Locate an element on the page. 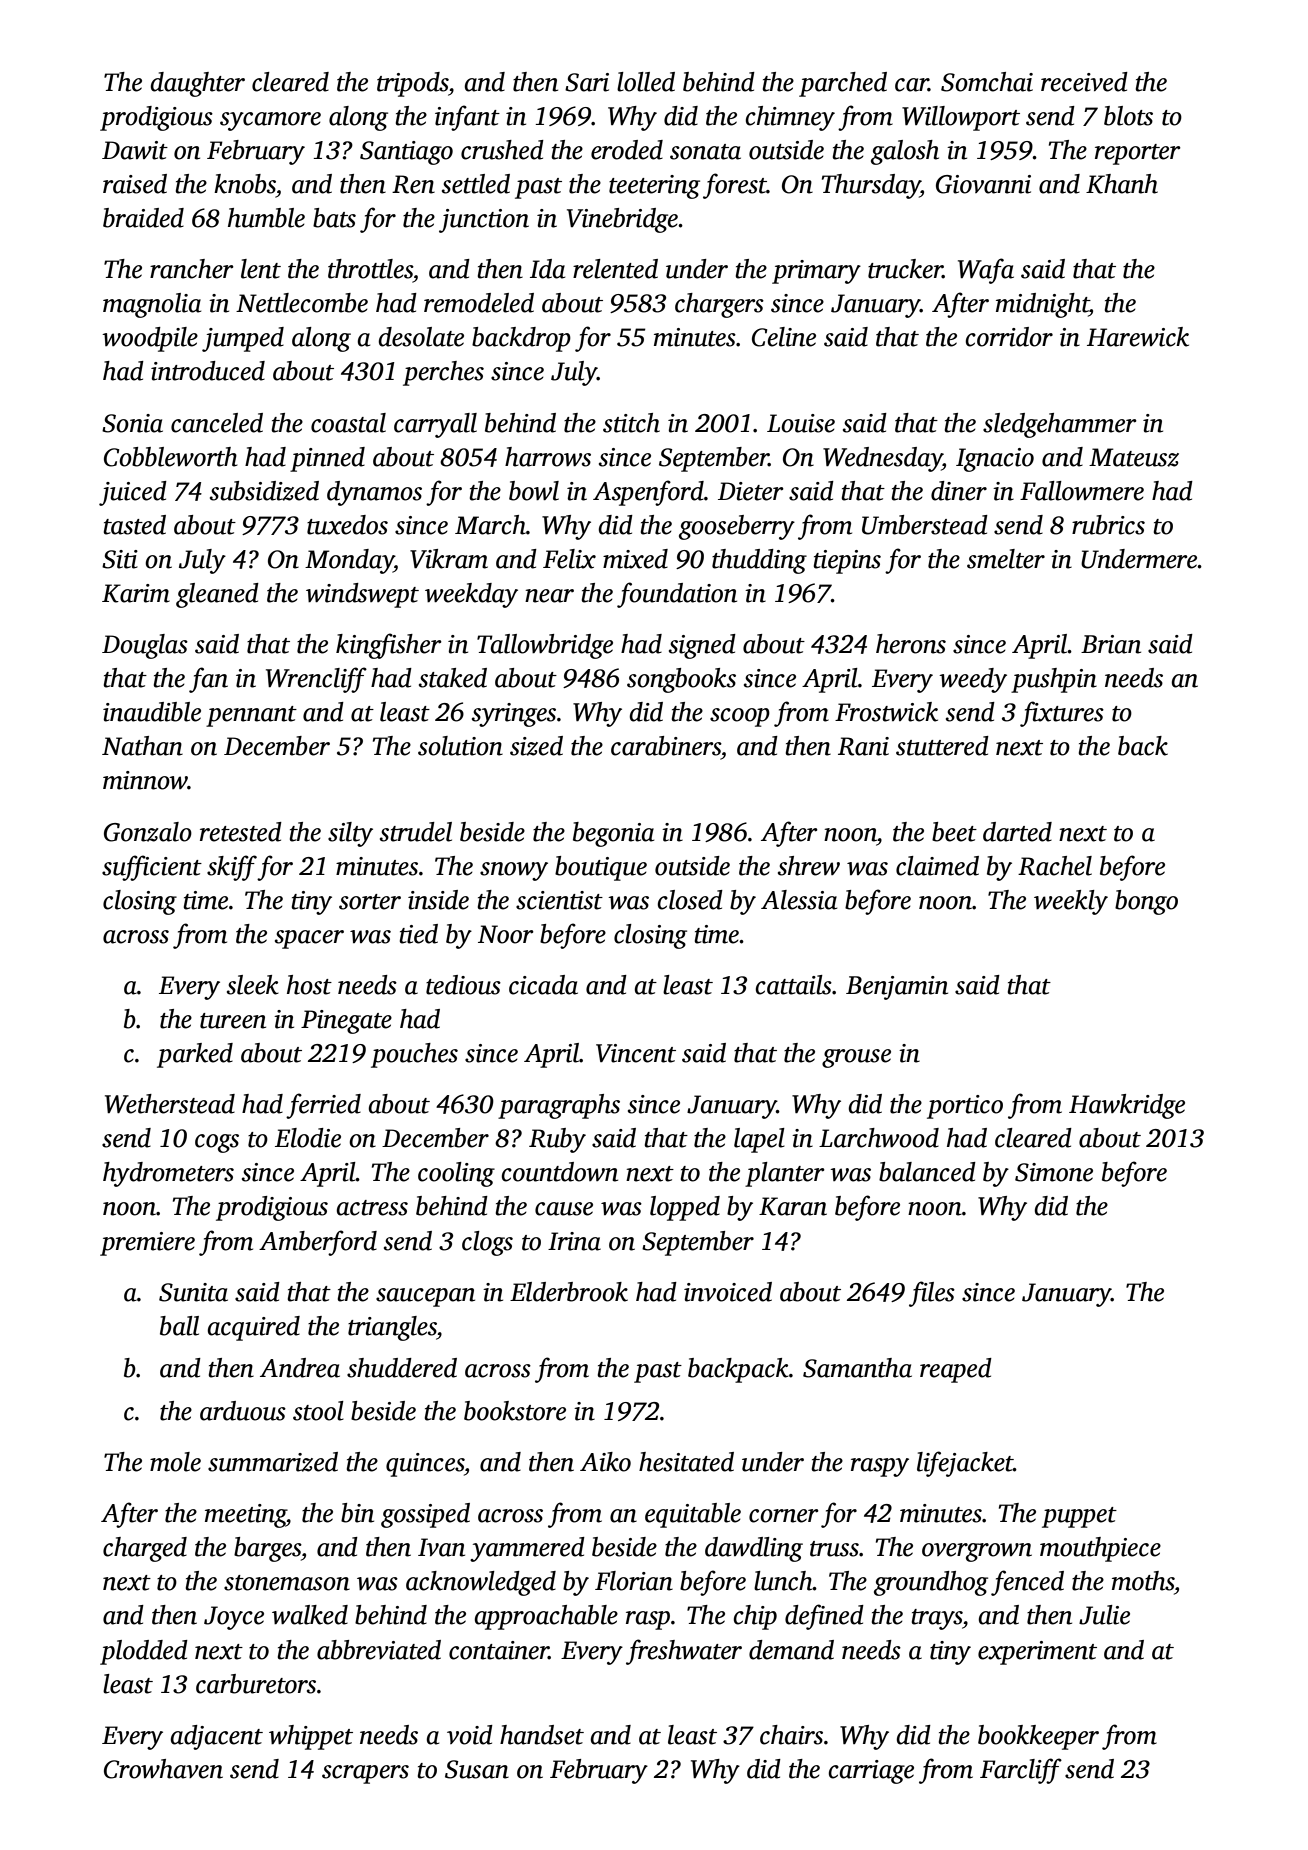  shrew is located at coordinates (809, 866).
